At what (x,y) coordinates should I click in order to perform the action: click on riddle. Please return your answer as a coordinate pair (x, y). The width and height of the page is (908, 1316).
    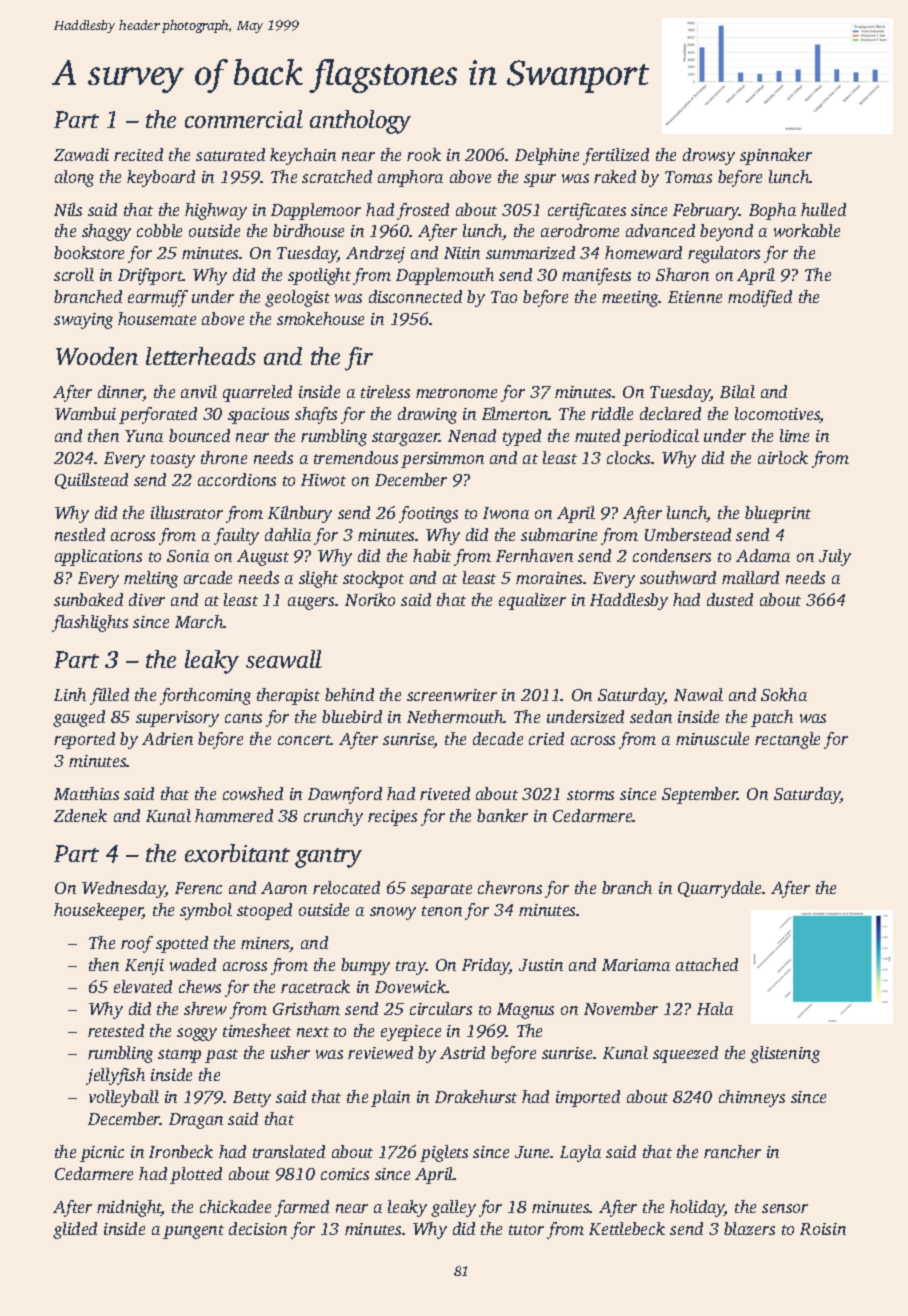
    Looking at the image, I should click on (612, 413).
